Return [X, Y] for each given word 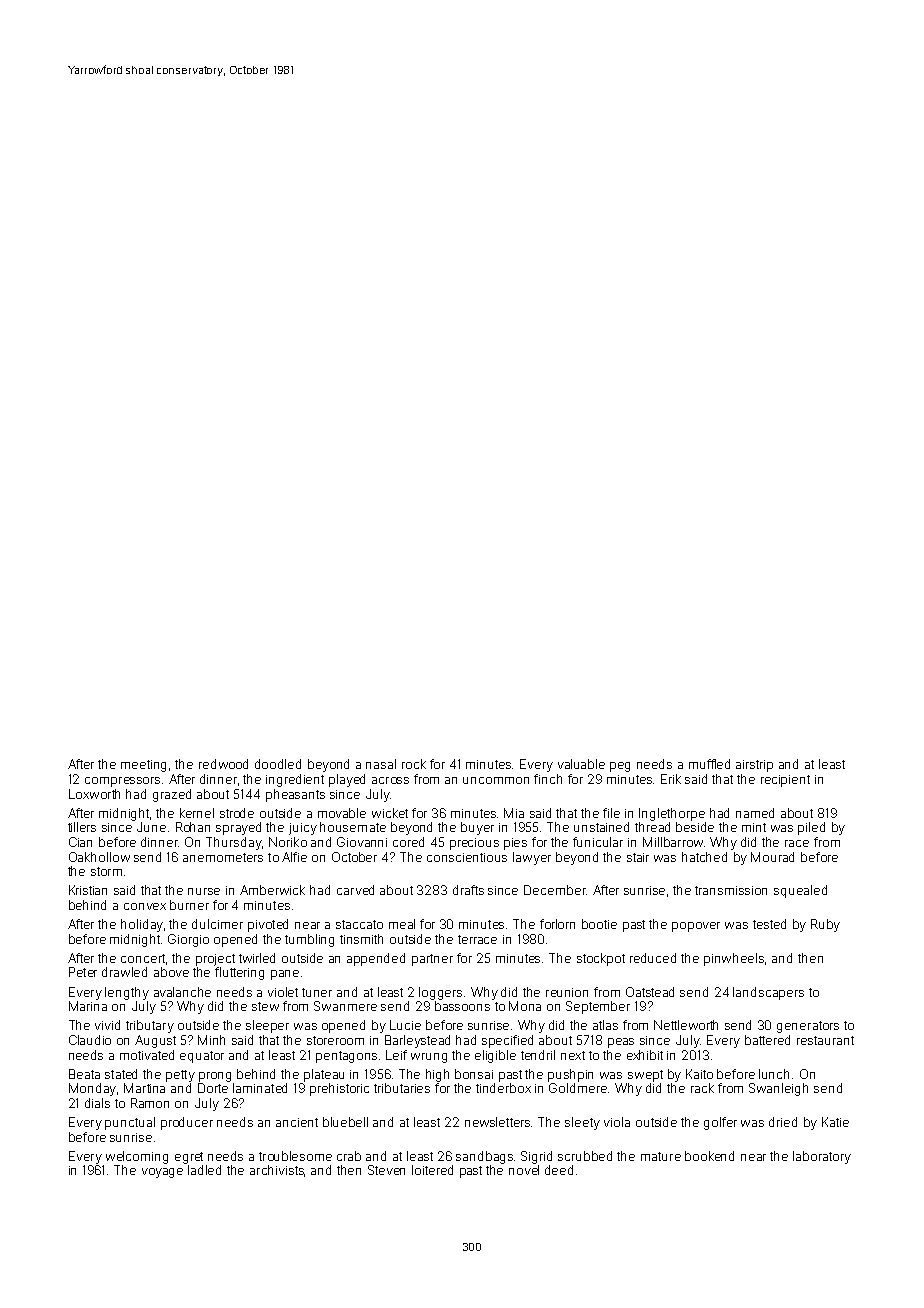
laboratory [822, 1157]
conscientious [467, 857]
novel [524, 1170]
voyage [162, 1173]
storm [106, 871]
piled [811, 828]
